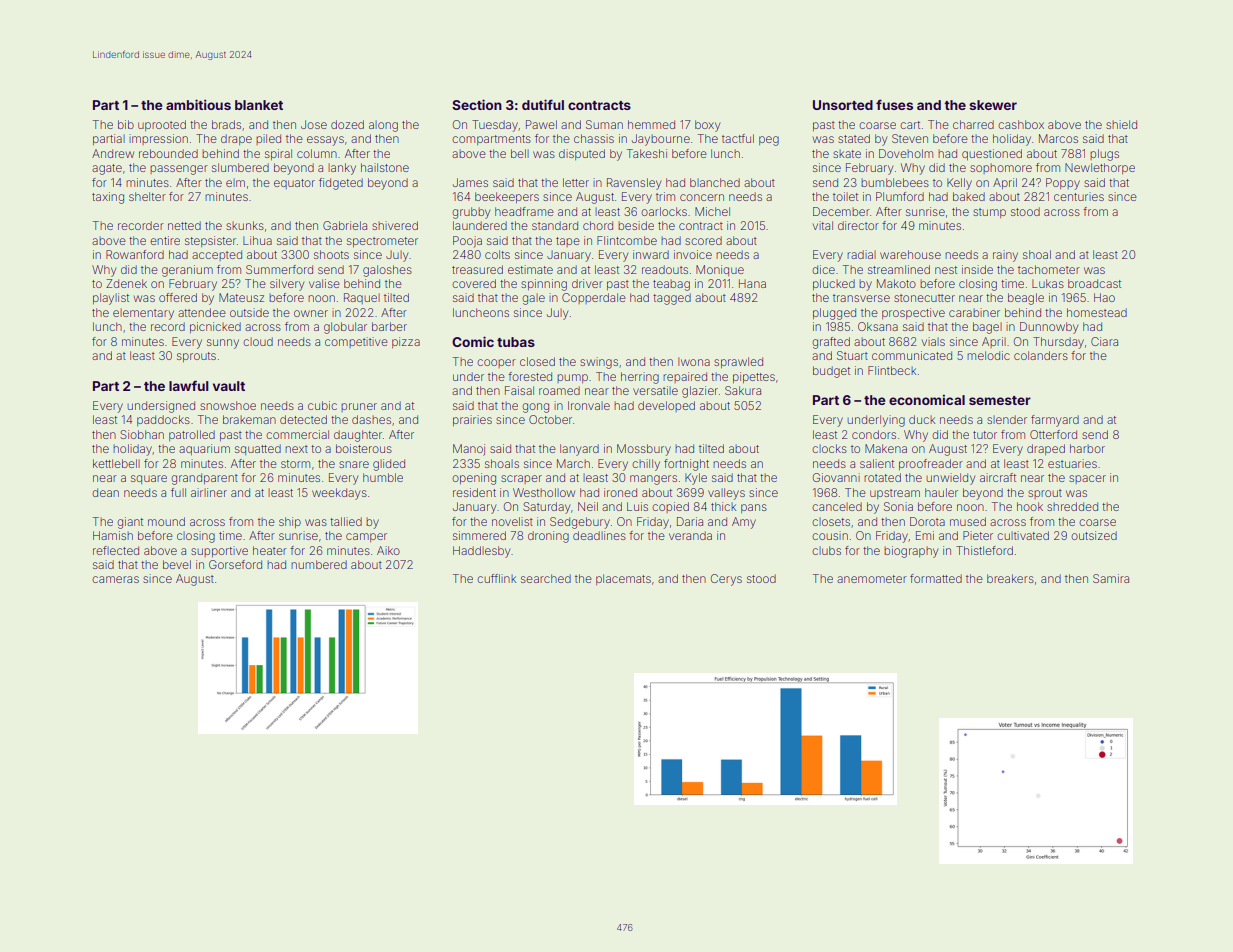 The width and height of the document is (1233, 952). What do you see at coordinates (319, 564) in the document?
I see `numbered` at bounding box center [319, 564].
